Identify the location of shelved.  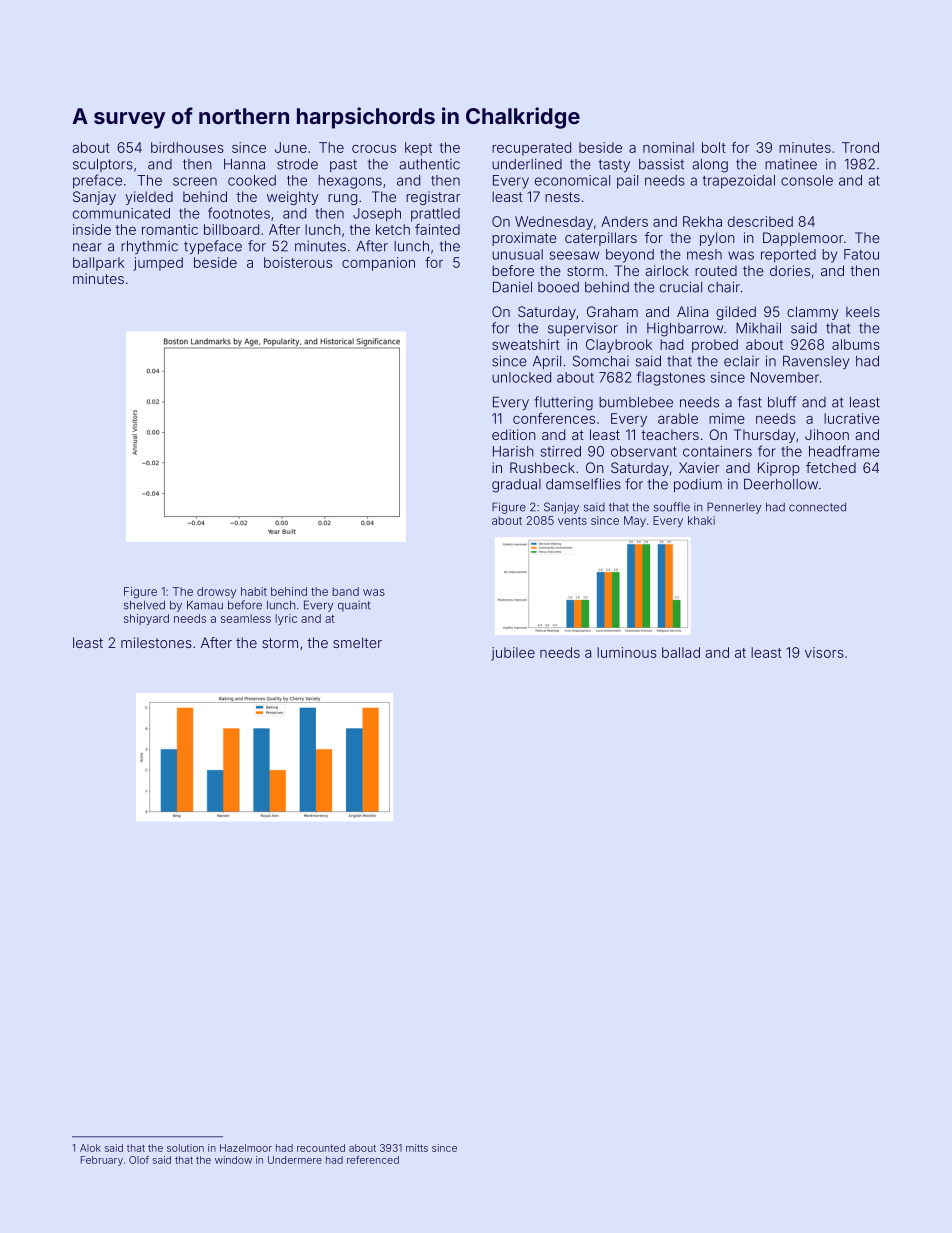
(144, 605).
